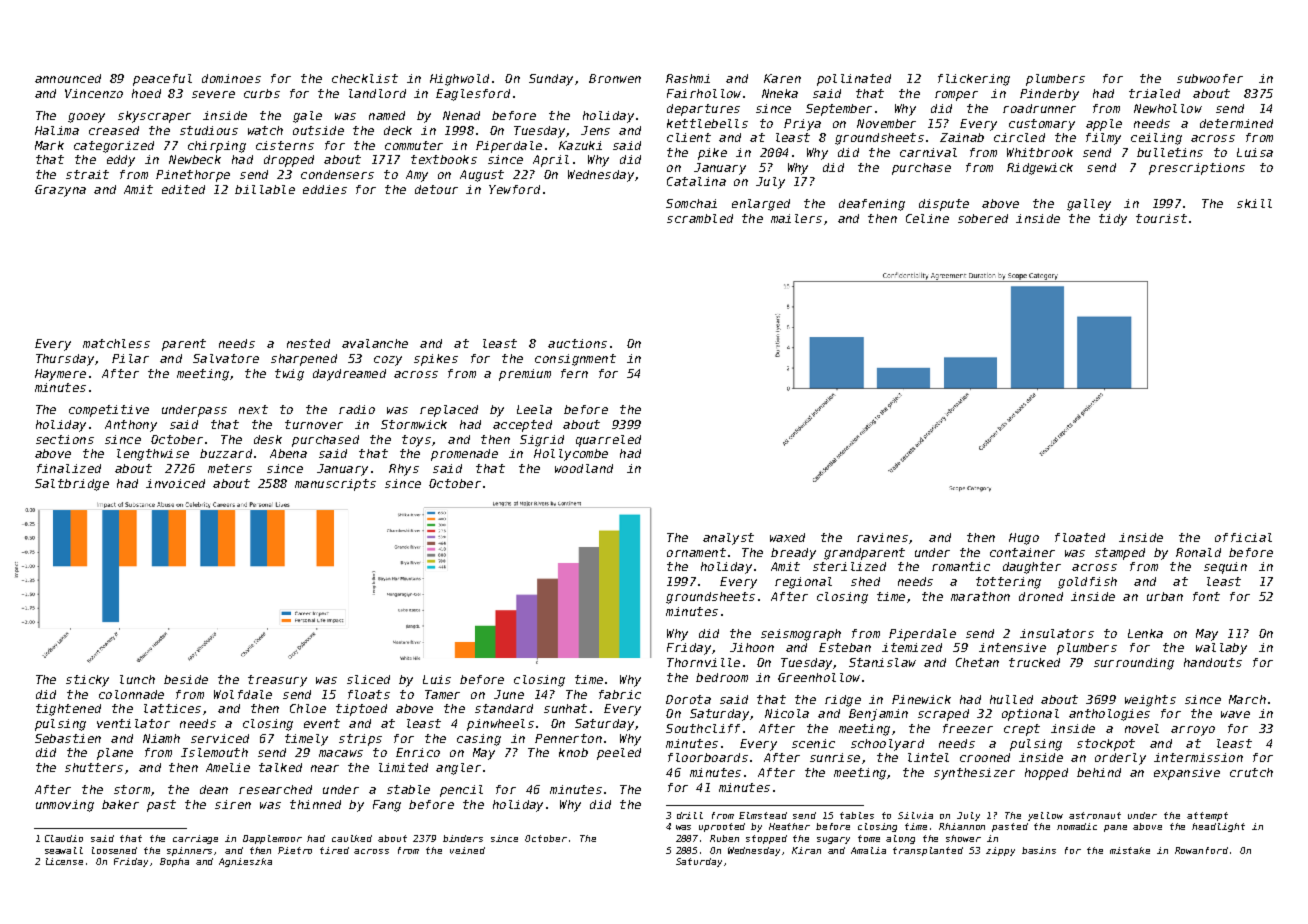  Describe the element at coordinates (580, 145) in the screenshot. I see `Kazuki` at that location.
